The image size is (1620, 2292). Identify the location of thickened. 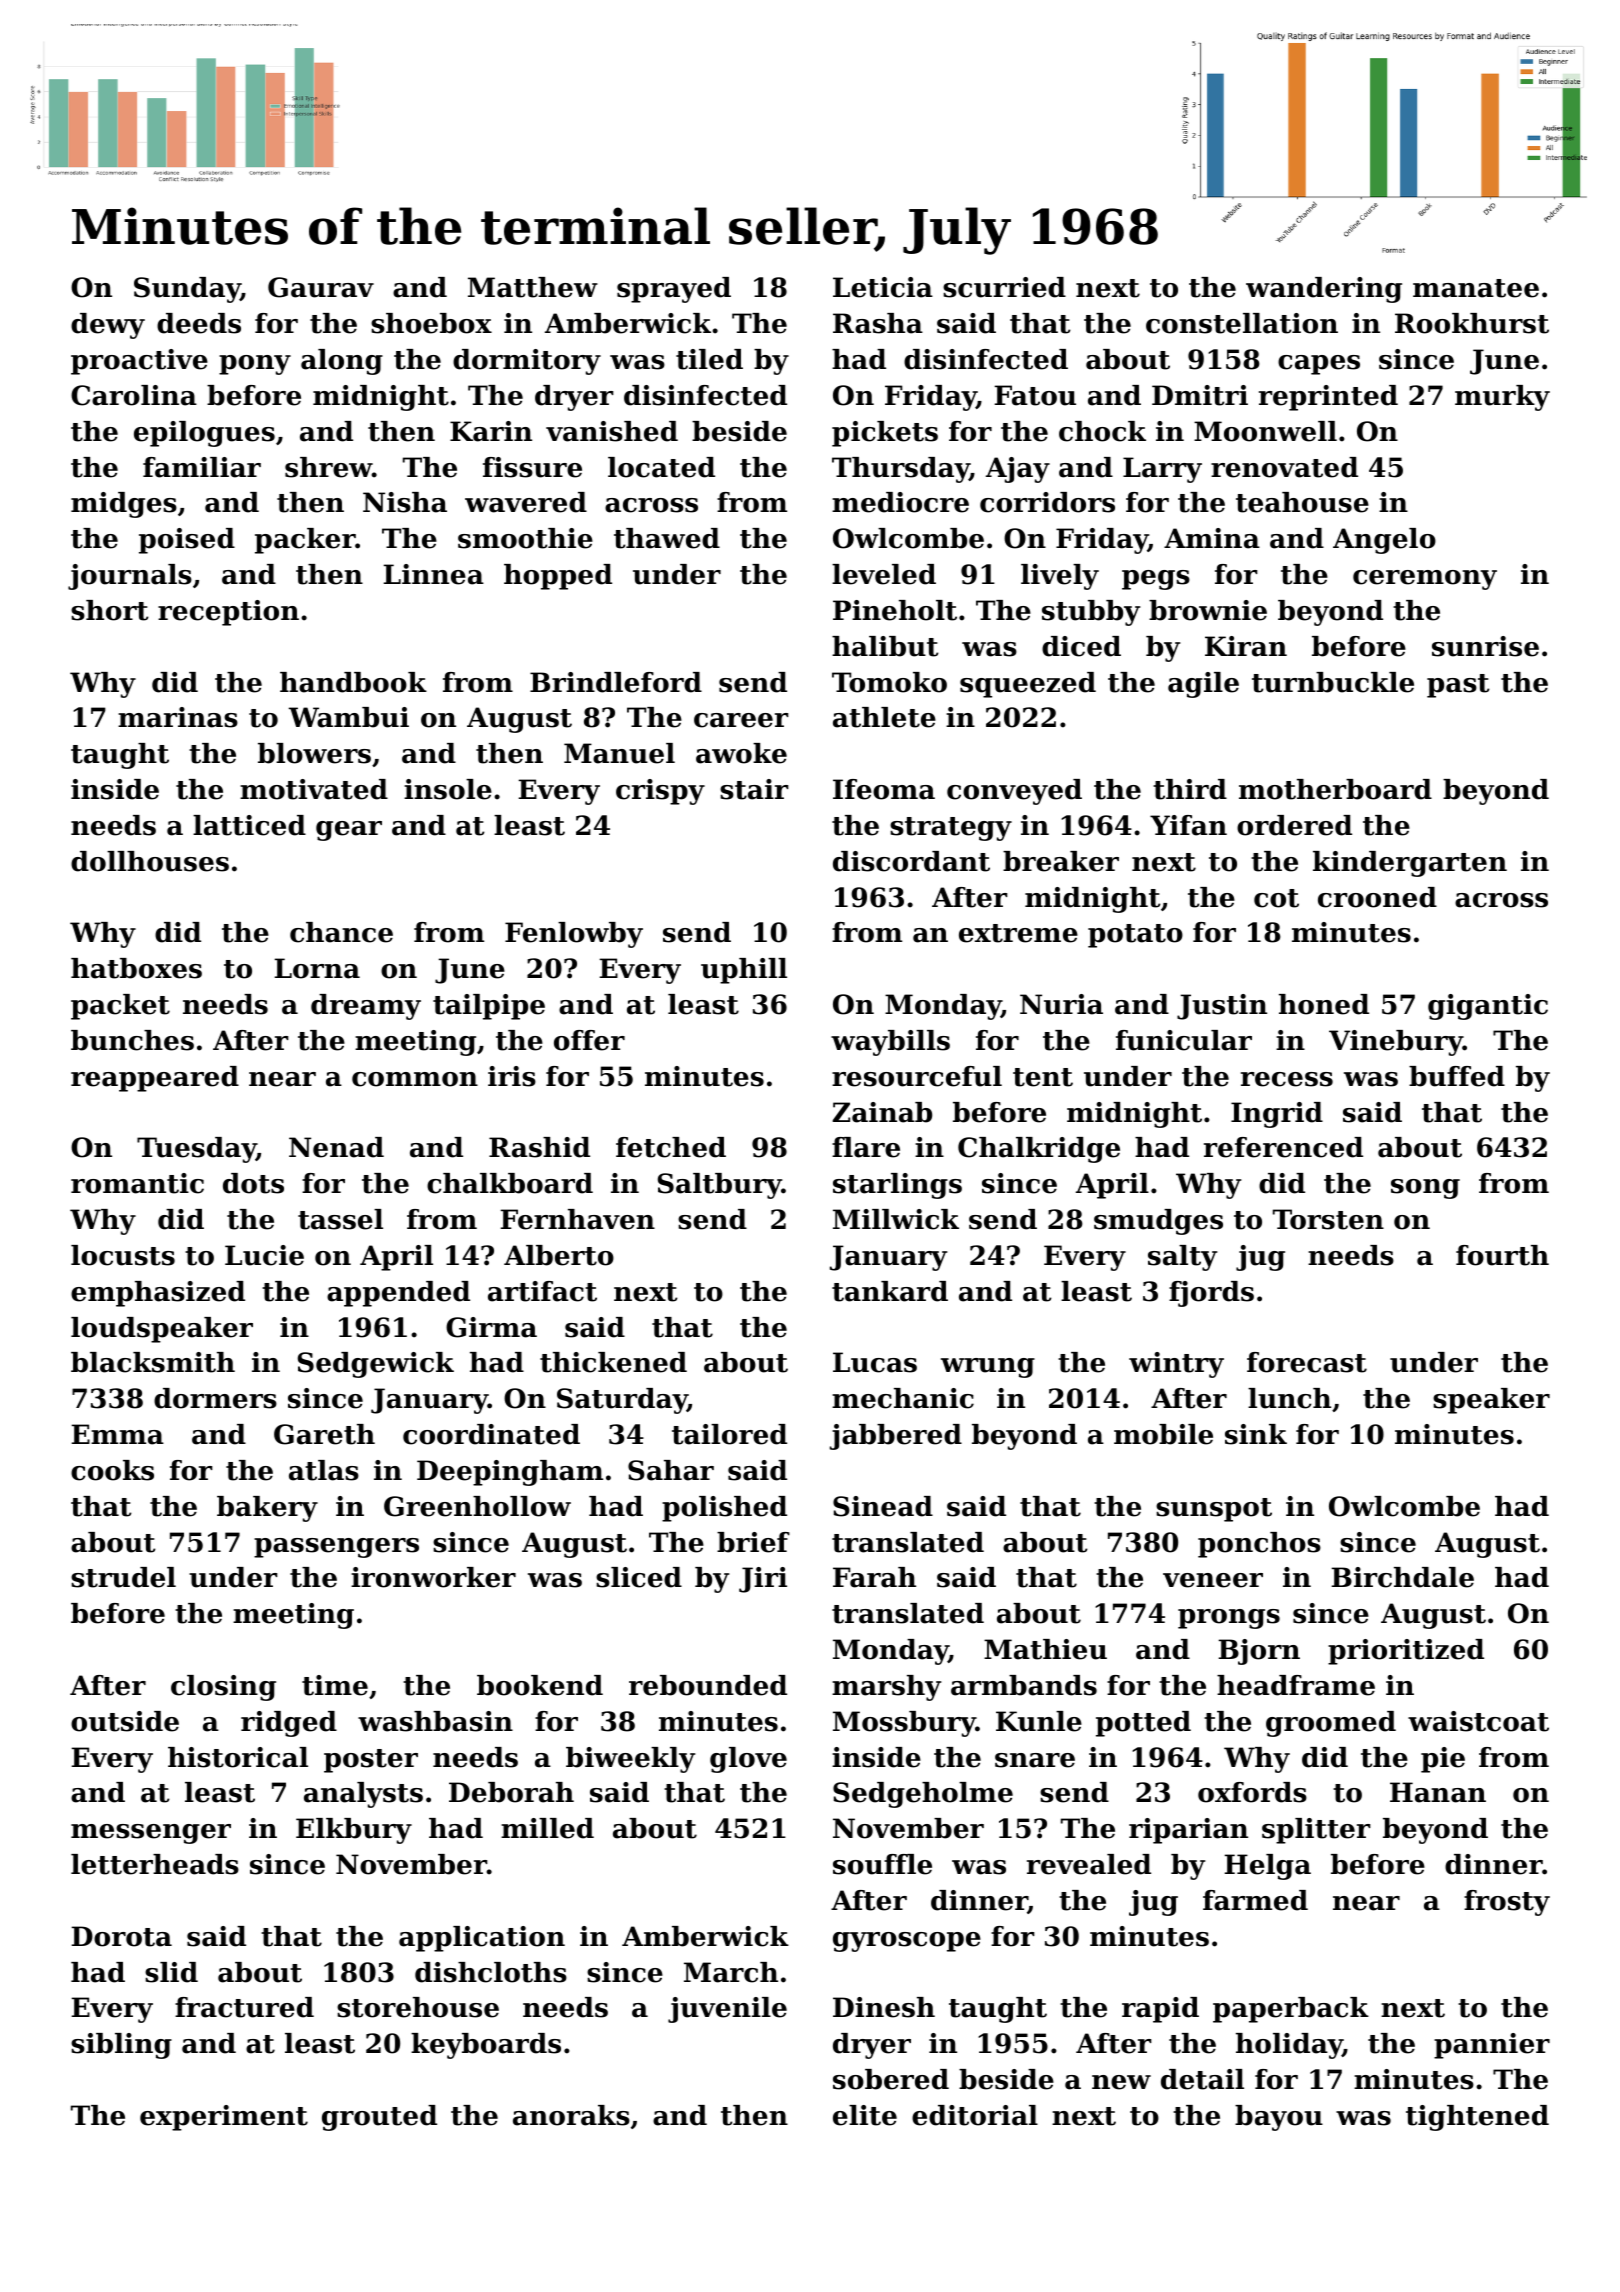
(613, 1362).
